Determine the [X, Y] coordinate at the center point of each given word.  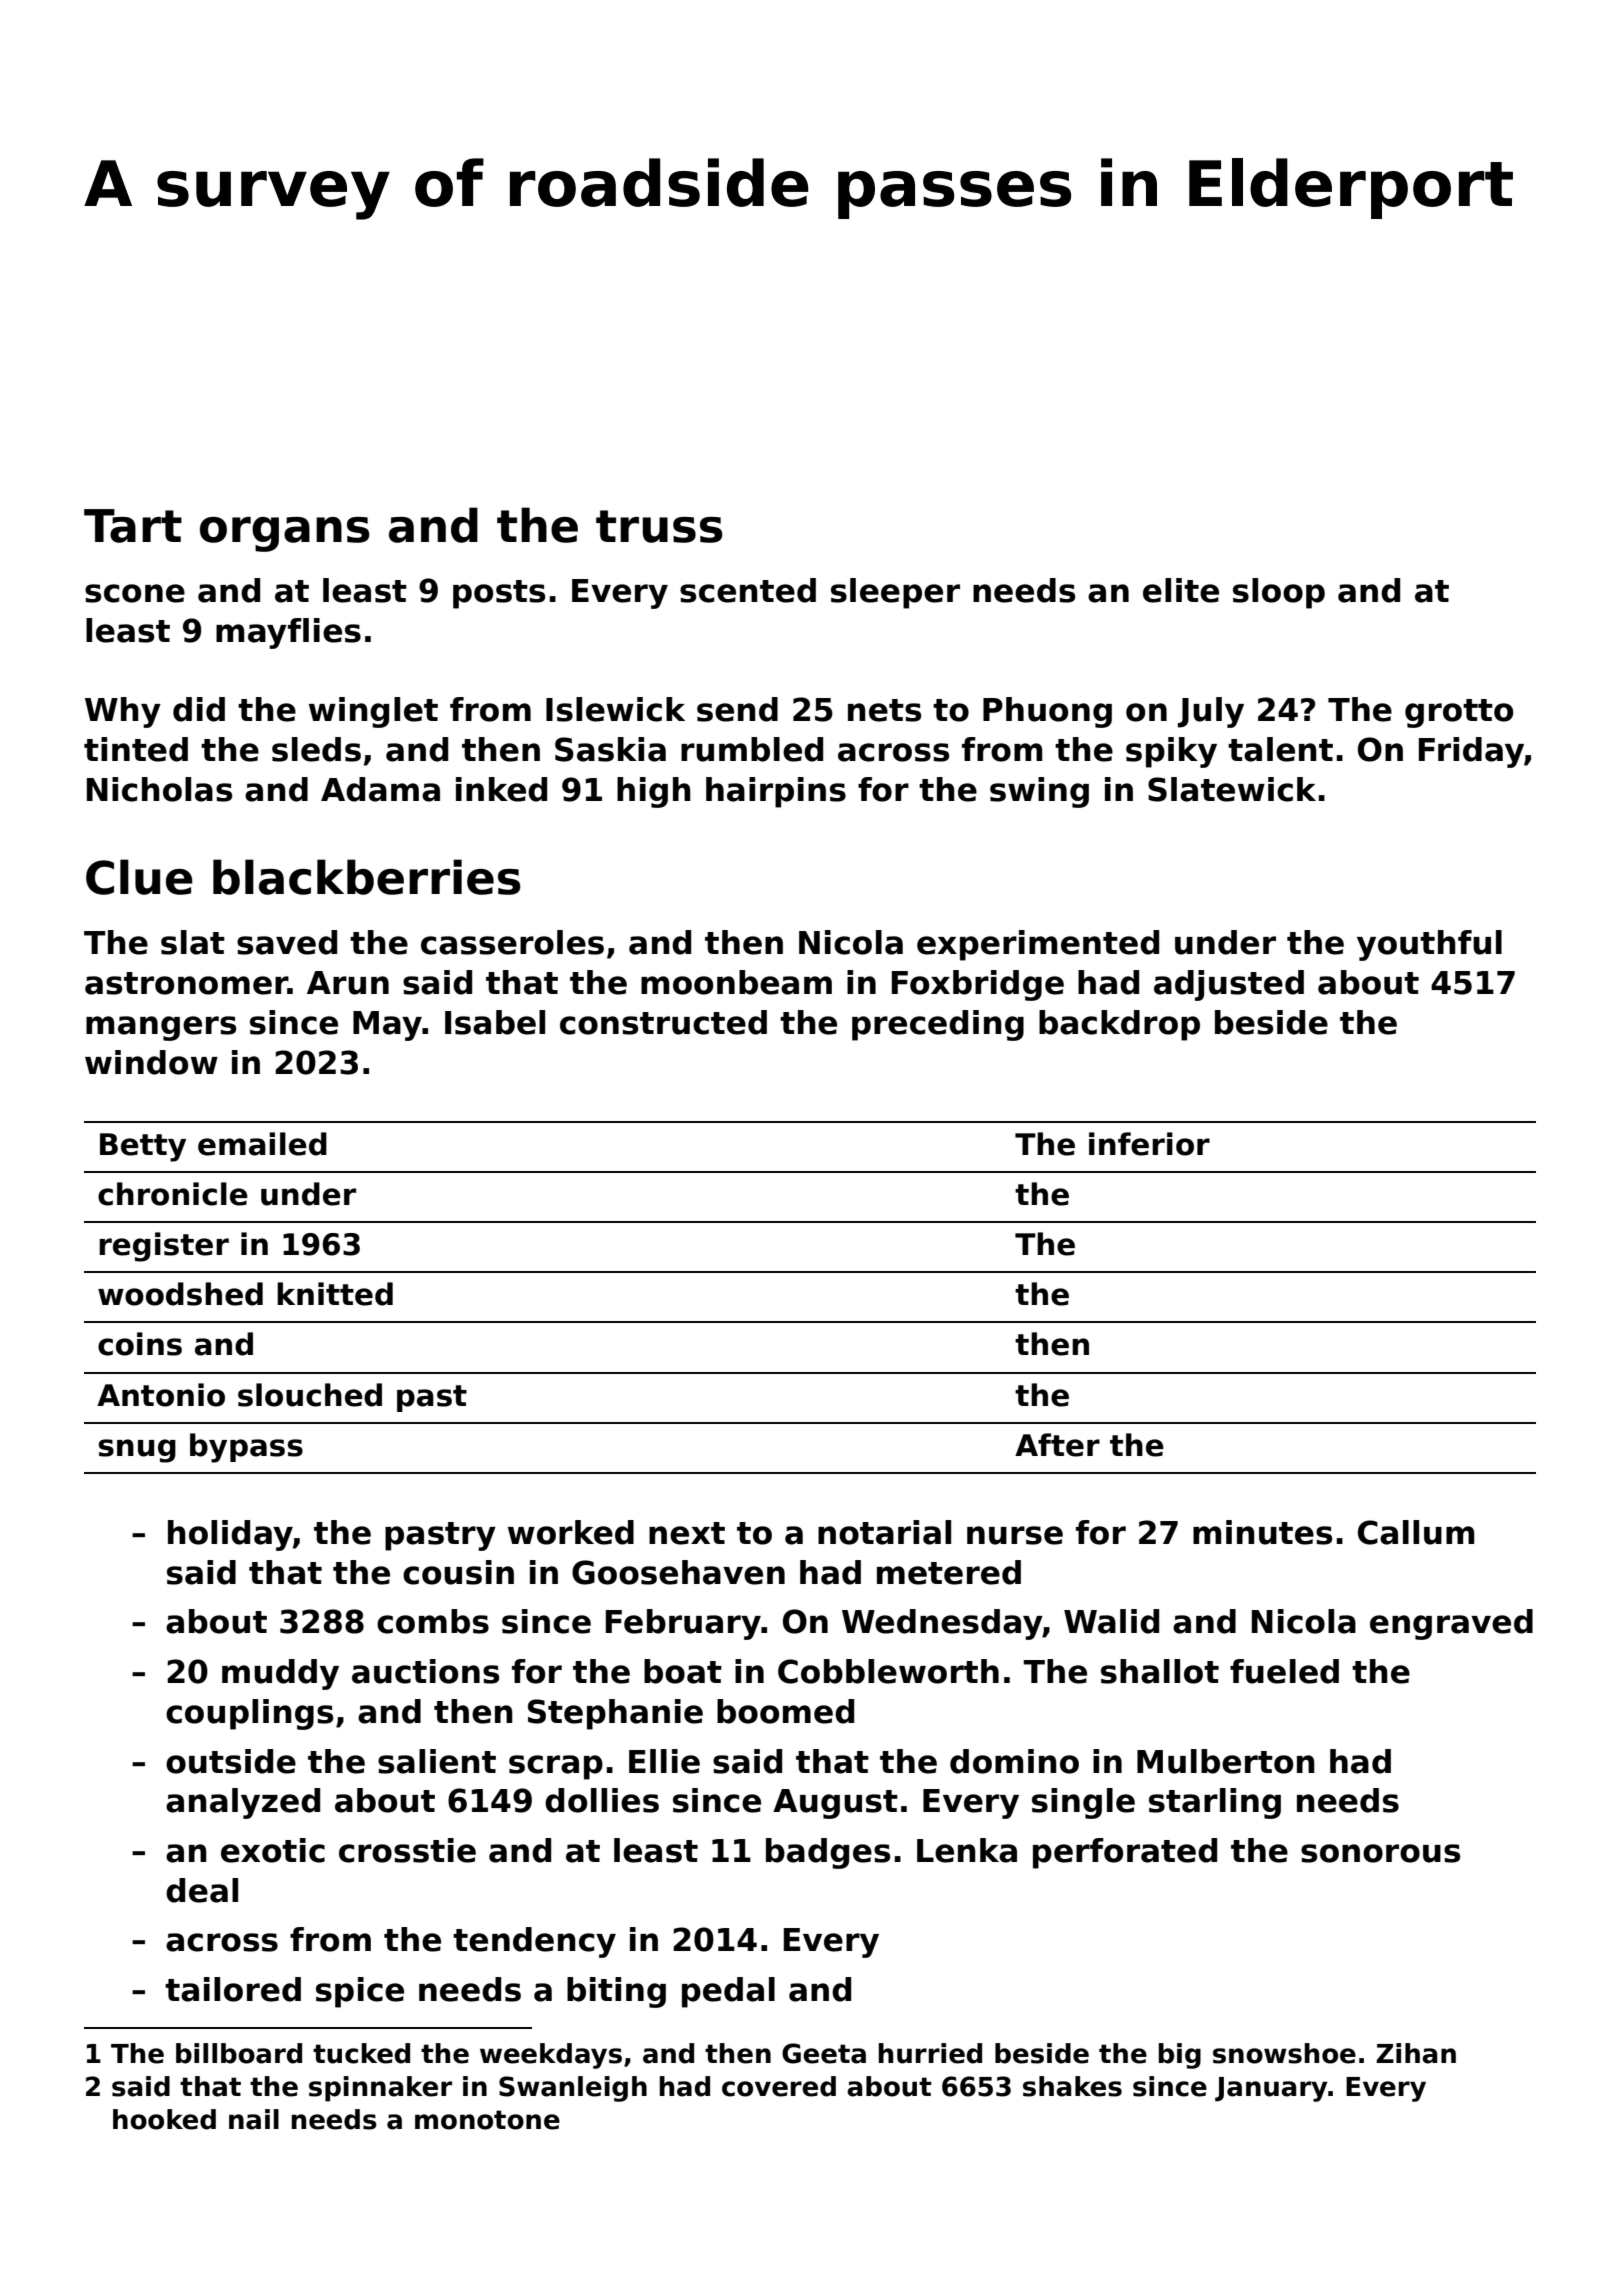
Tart [133, 526]
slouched [310, 1395]
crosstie [407, 1850]
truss [659, 526]
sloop [1279, 593]
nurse [1015, 1535]
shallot [1160, 1671]
